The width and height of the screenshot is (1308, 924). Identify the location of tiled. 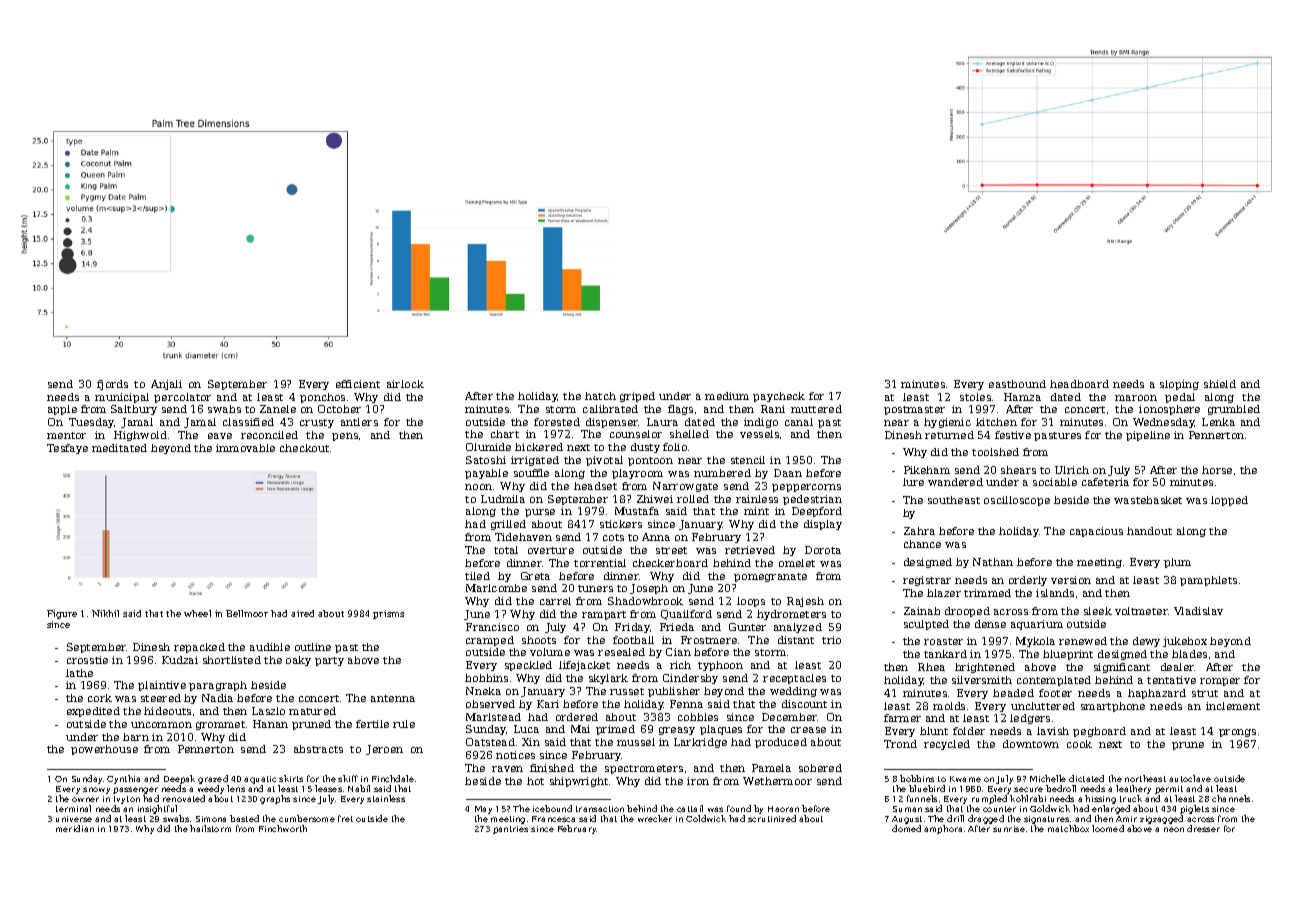
(477, 576).
